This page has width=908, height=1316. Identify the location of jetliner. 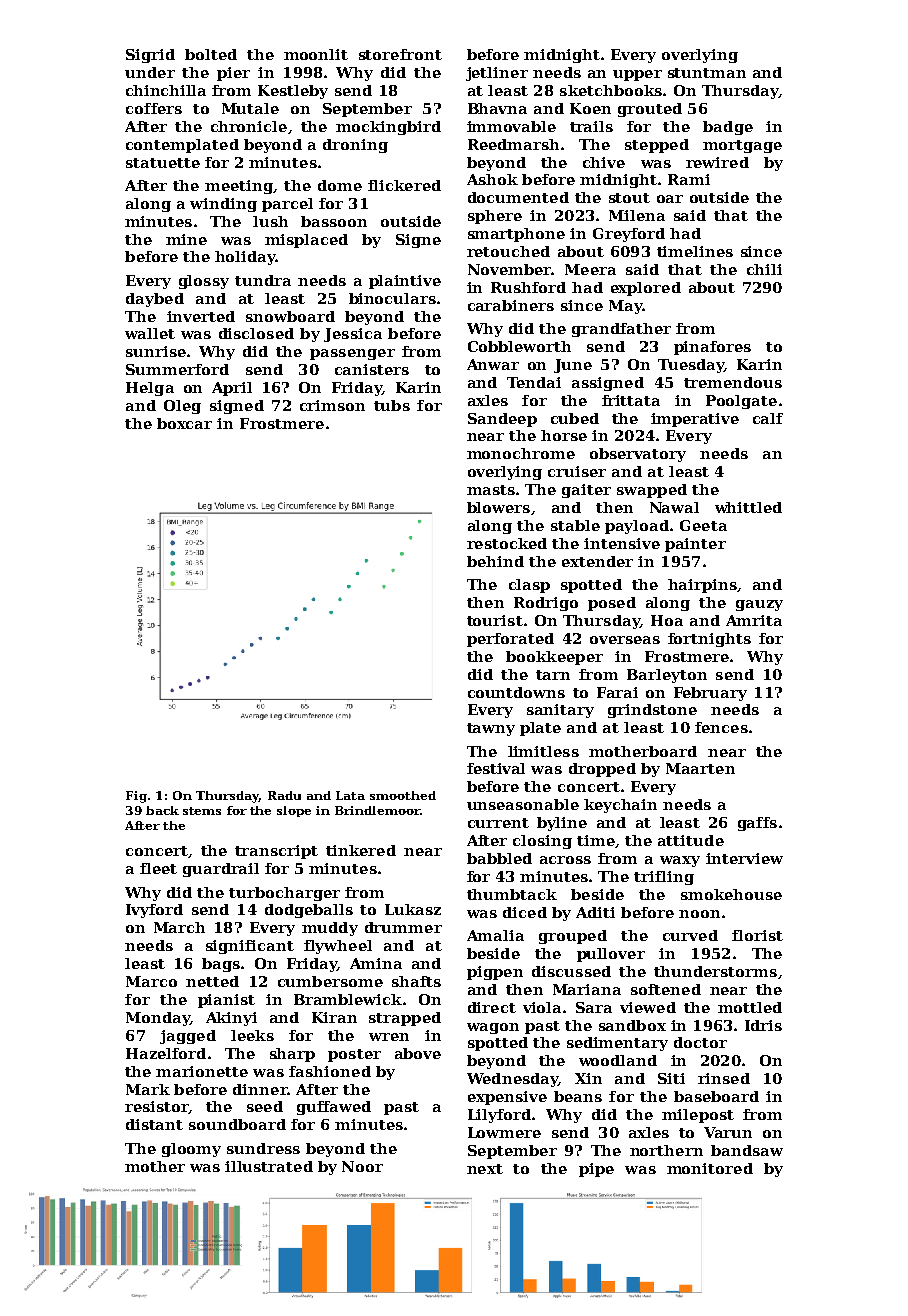
(497, 74).
